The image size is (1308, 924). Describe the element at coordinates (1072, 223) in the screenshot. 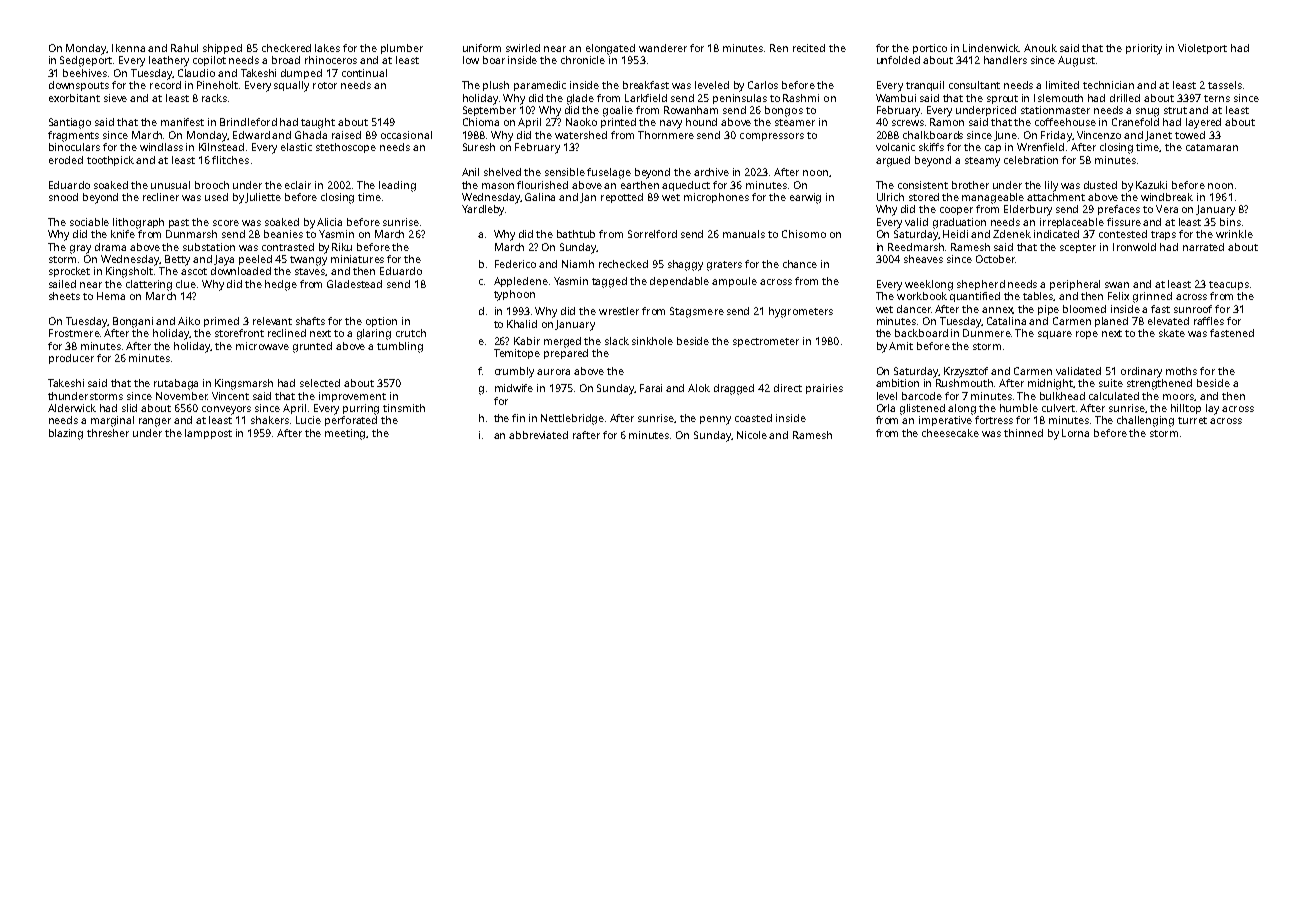

I see `irreplaceable` at that location.
